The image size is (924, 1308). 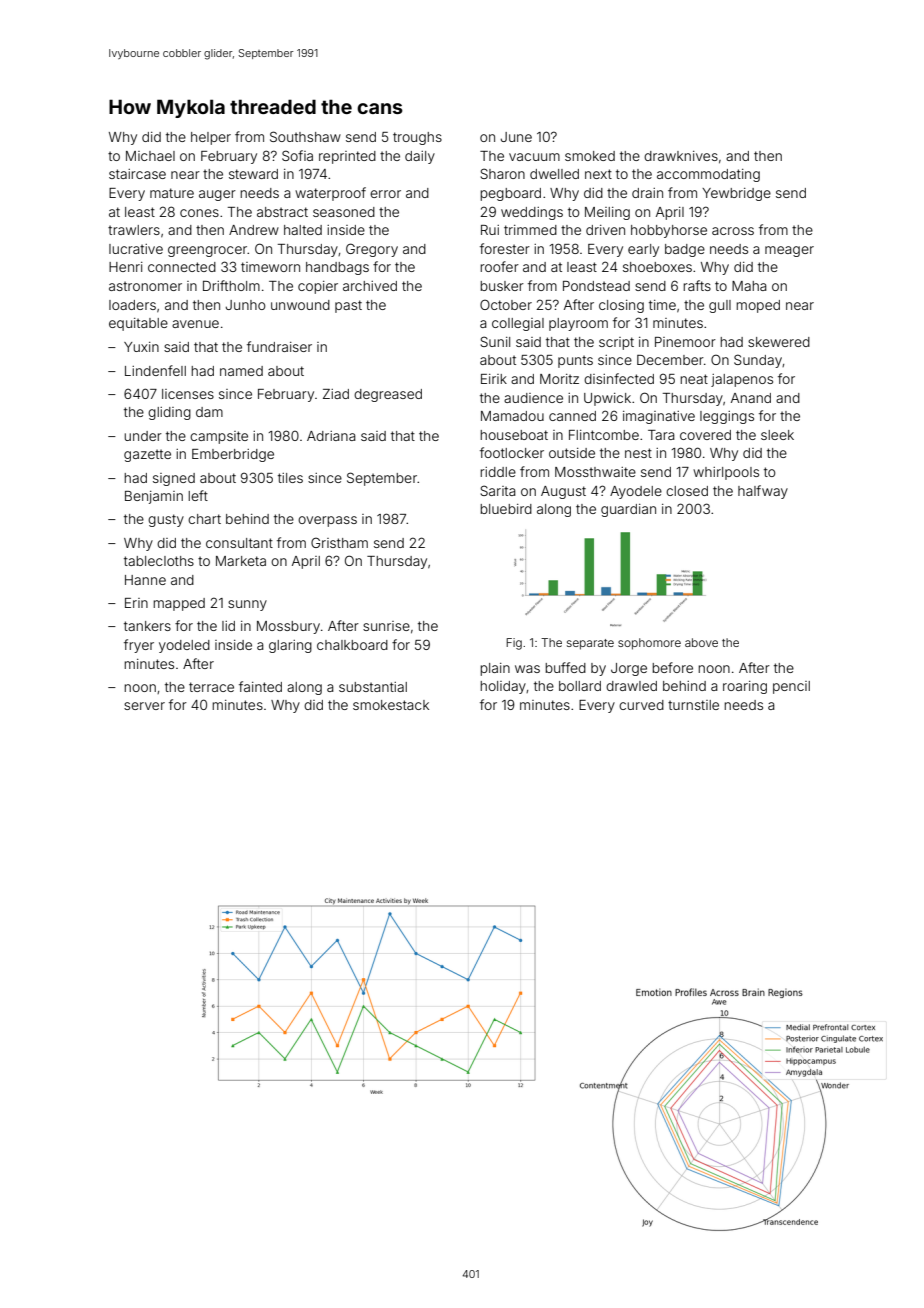 What do you see at coordinates (154, 497) in the screenshot?
I see `Benjamin` at bounding box center [154, 497].
